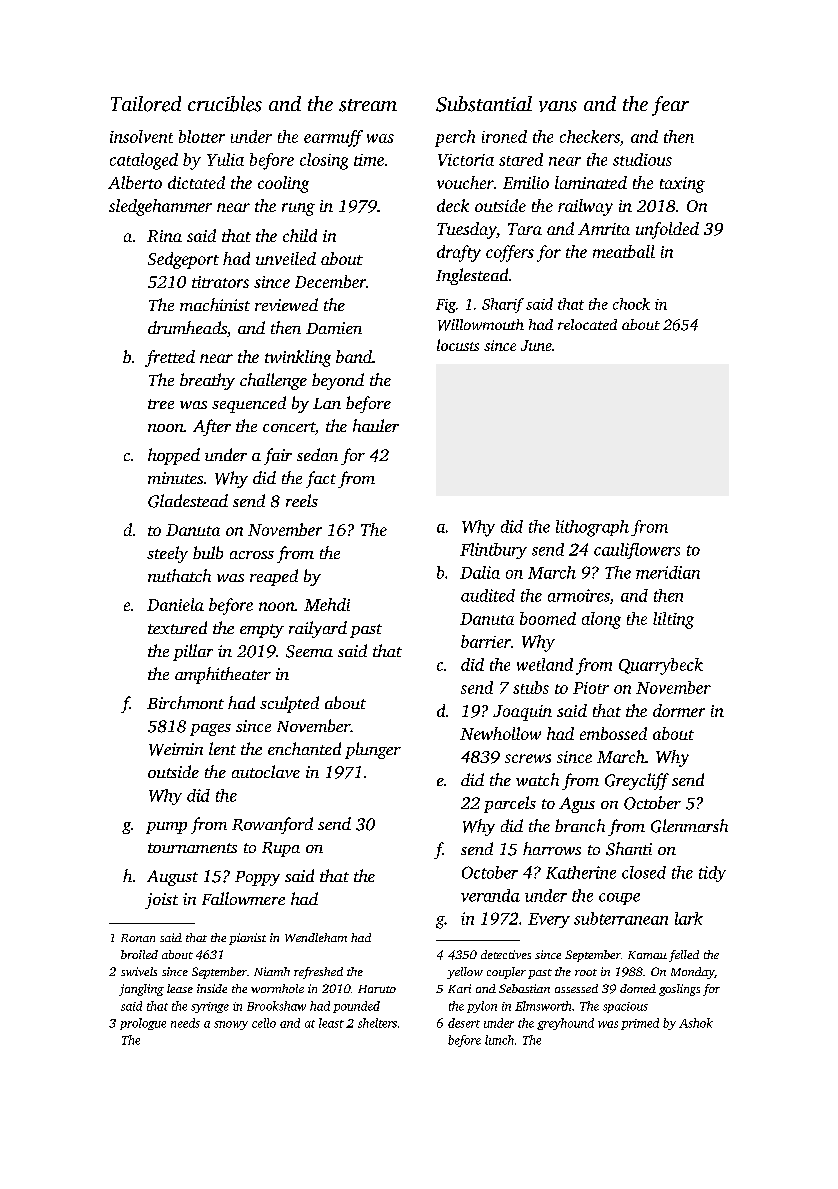 This screenshot has width=838, height=1189. What do you see at coordinates (170, 358) in the screenshot?
I see `fretted` at bounding box center [170, 358].
